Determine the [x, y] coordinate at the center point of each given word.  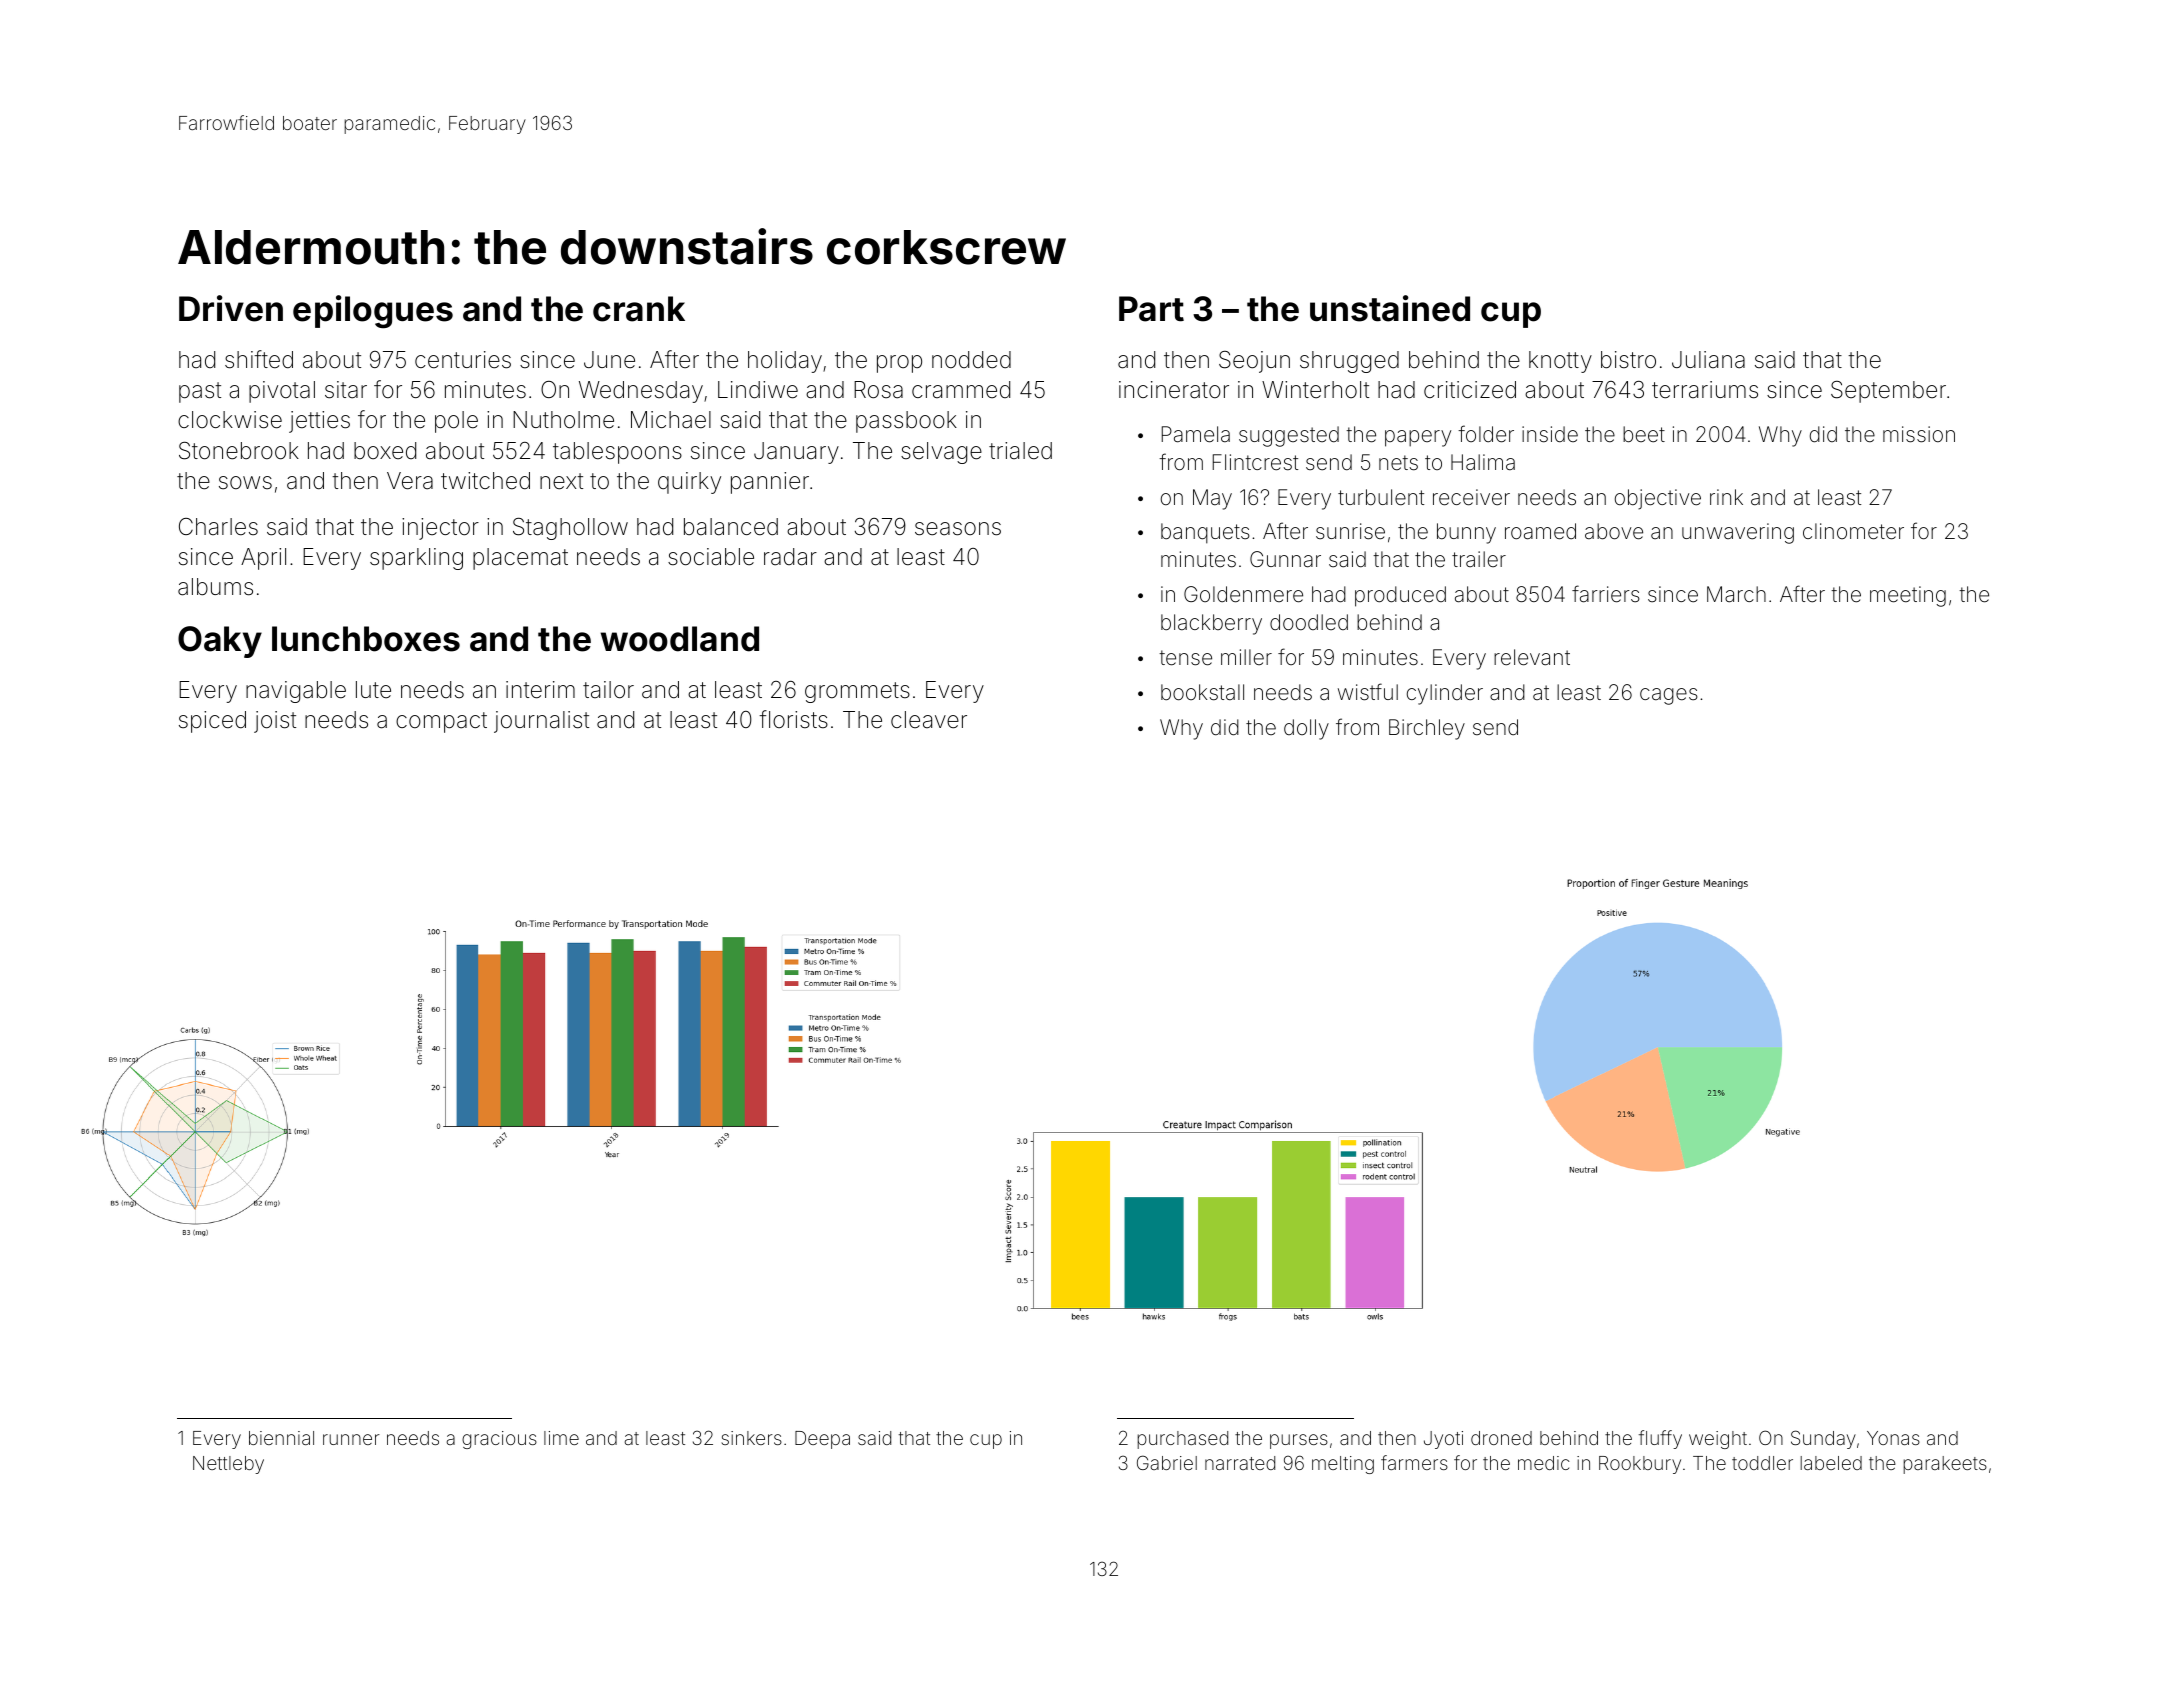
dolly [1306, 729]
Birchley [1427, 729]
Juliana [1708, 360]
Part [1151, 309]
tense [1185, 658]
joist [275, 722]
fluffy [1660, 1439]
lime [561, 1438]
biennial [281, 1438]
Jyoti [1443, 1440]
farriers [1606, 594]
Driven [231, 308]
